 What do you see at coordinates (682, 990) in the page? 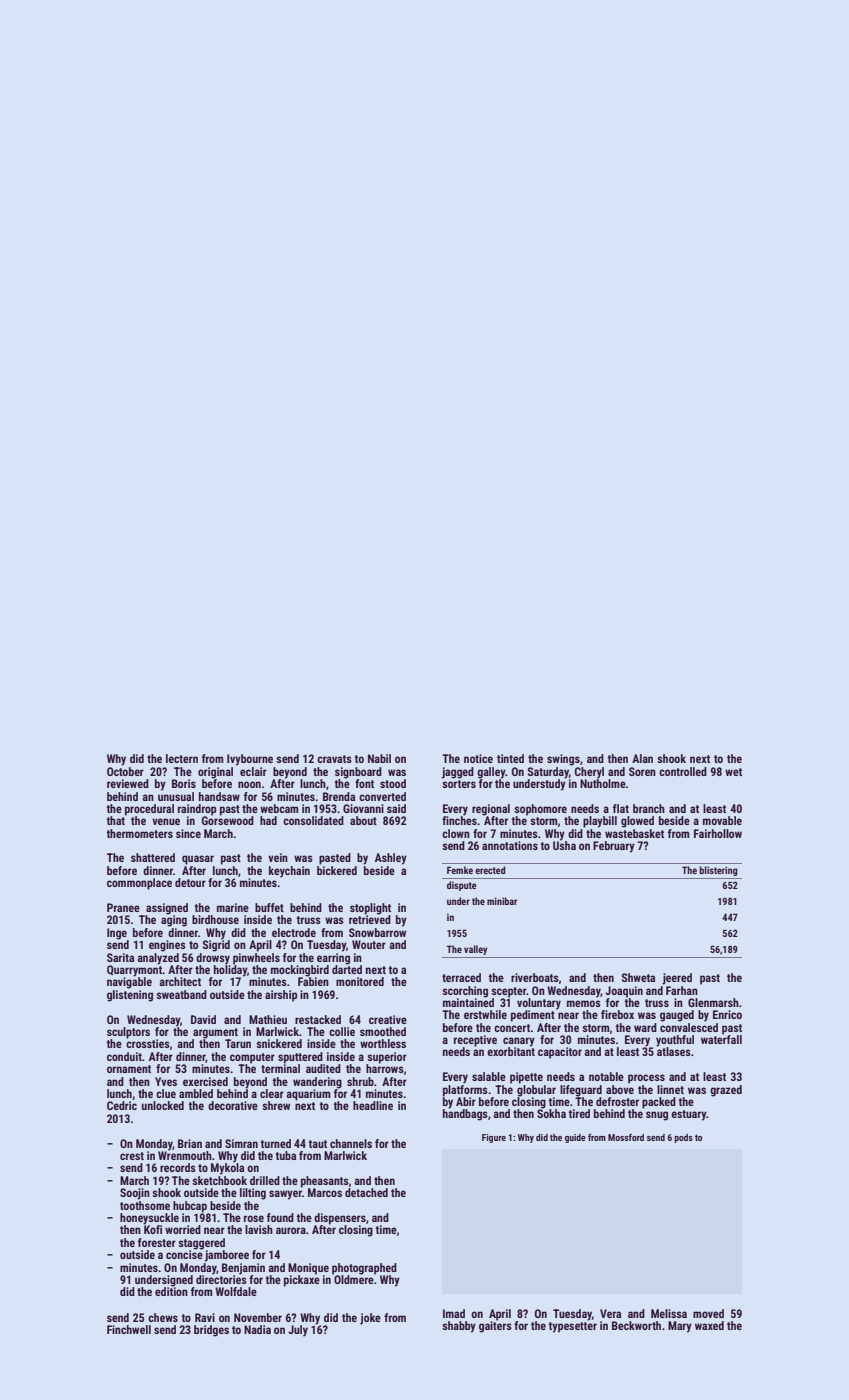
I see `Farhan` at bounding box center [682, 990].
